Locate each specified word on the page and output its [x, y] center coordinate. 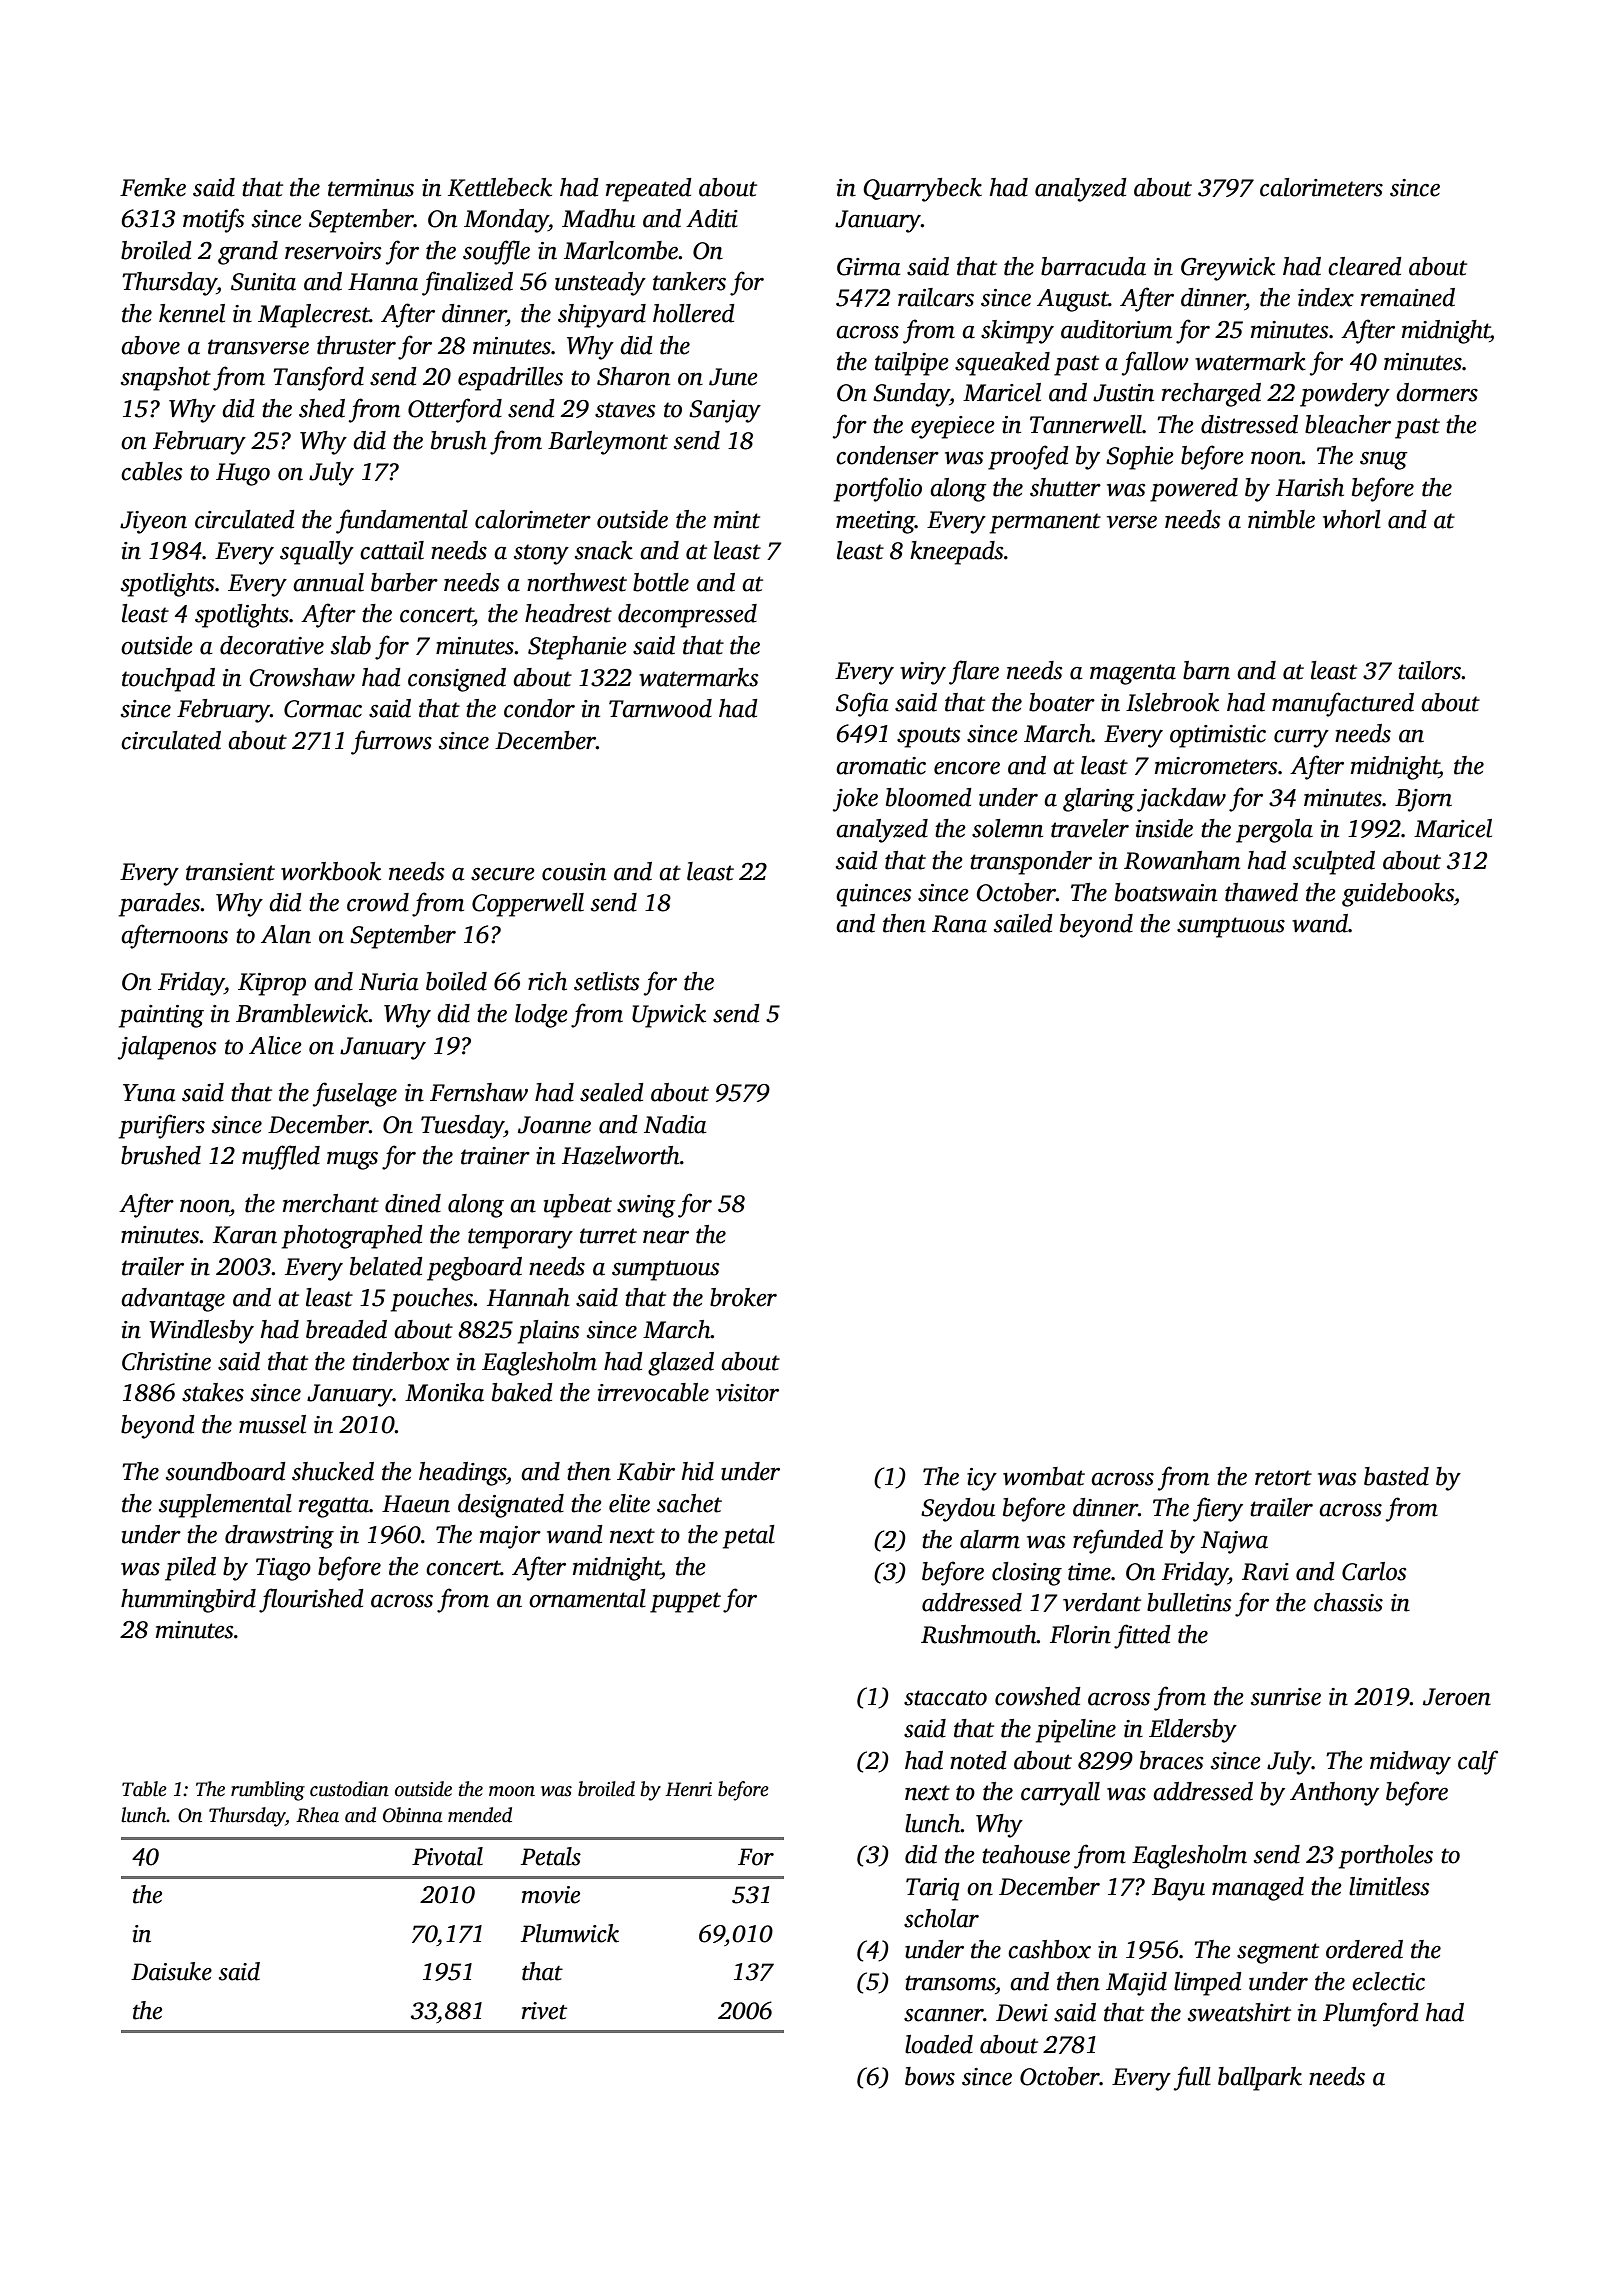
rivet [544, 2011]
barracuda [1093, 266]
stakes [213, 1392]
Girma [868, 267]
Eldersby [1193, 1731]
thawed [1261, 892]
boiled [456, 981]
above [150, 345]
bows [930, 2076]
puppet [685, 1602]
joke [855, 800]
